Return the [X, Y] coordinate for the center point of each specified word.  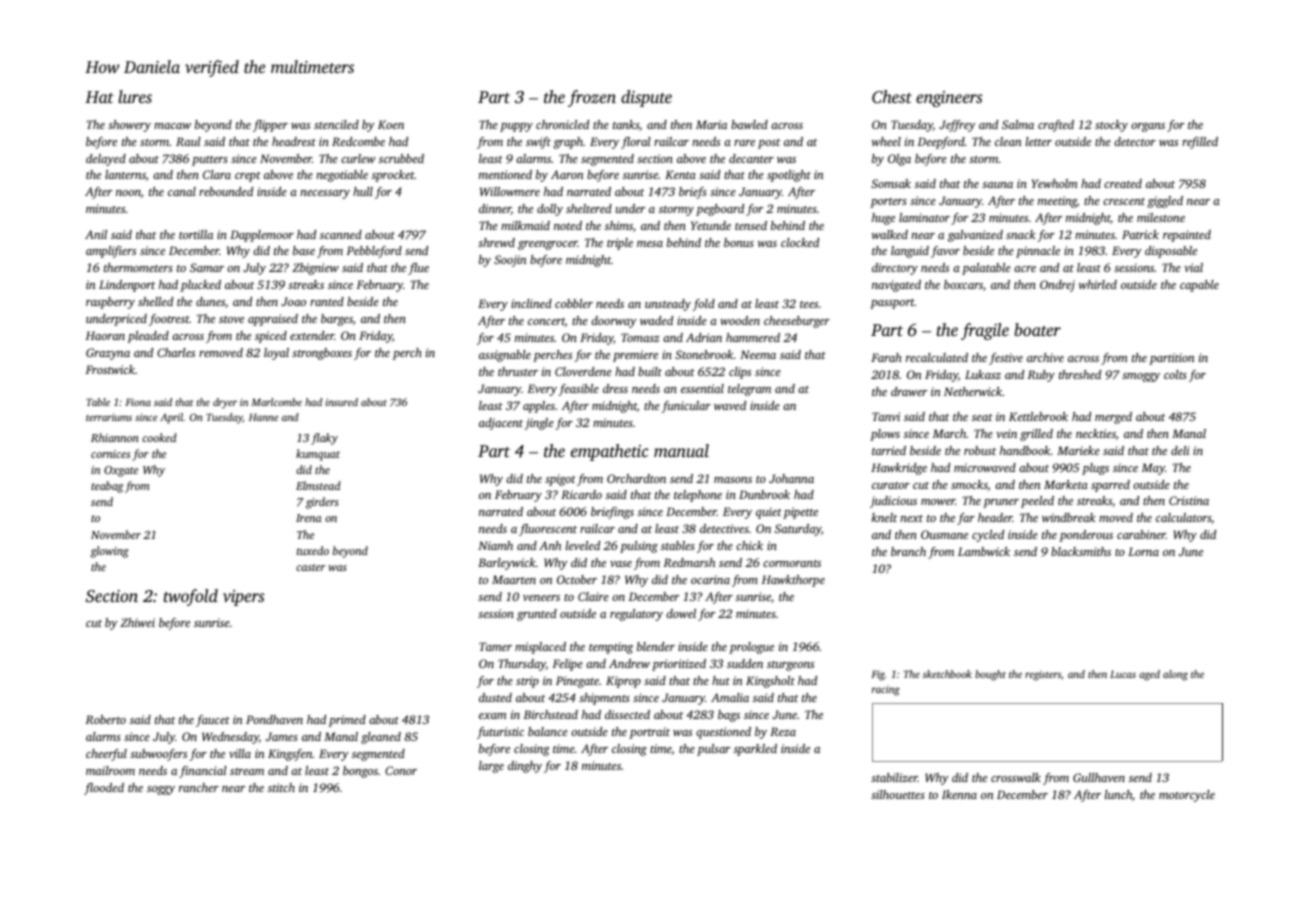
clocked [800, 242]
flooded [104, 789]
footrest [169, 320]
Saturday [798, 530]
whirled [1098, 284]
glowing [110, 552]
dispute [646, 98]
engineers [949, 99]
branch [908, 551]
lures [135, 96]
